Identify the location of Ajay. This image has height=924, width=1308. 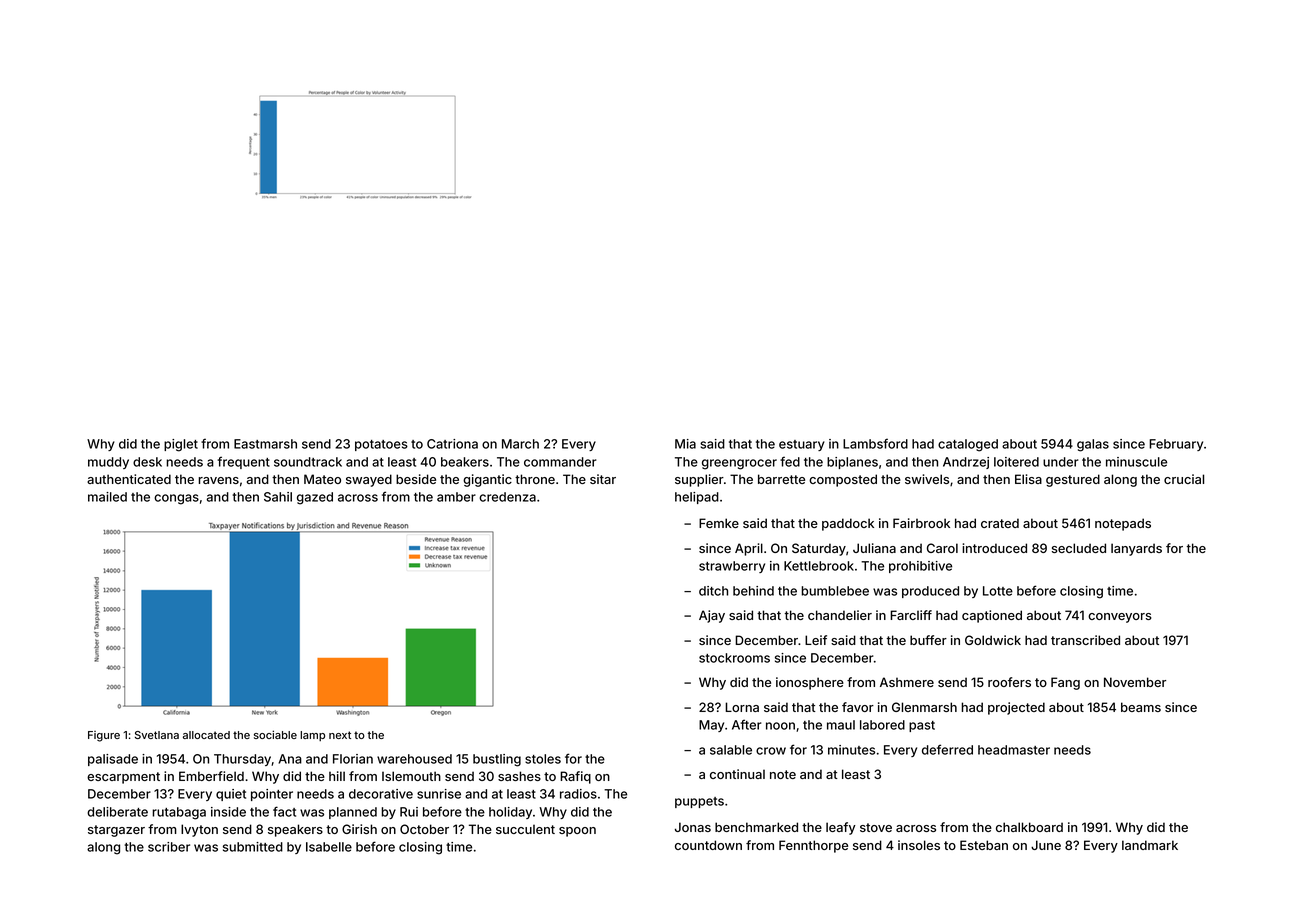
(712, 616).
